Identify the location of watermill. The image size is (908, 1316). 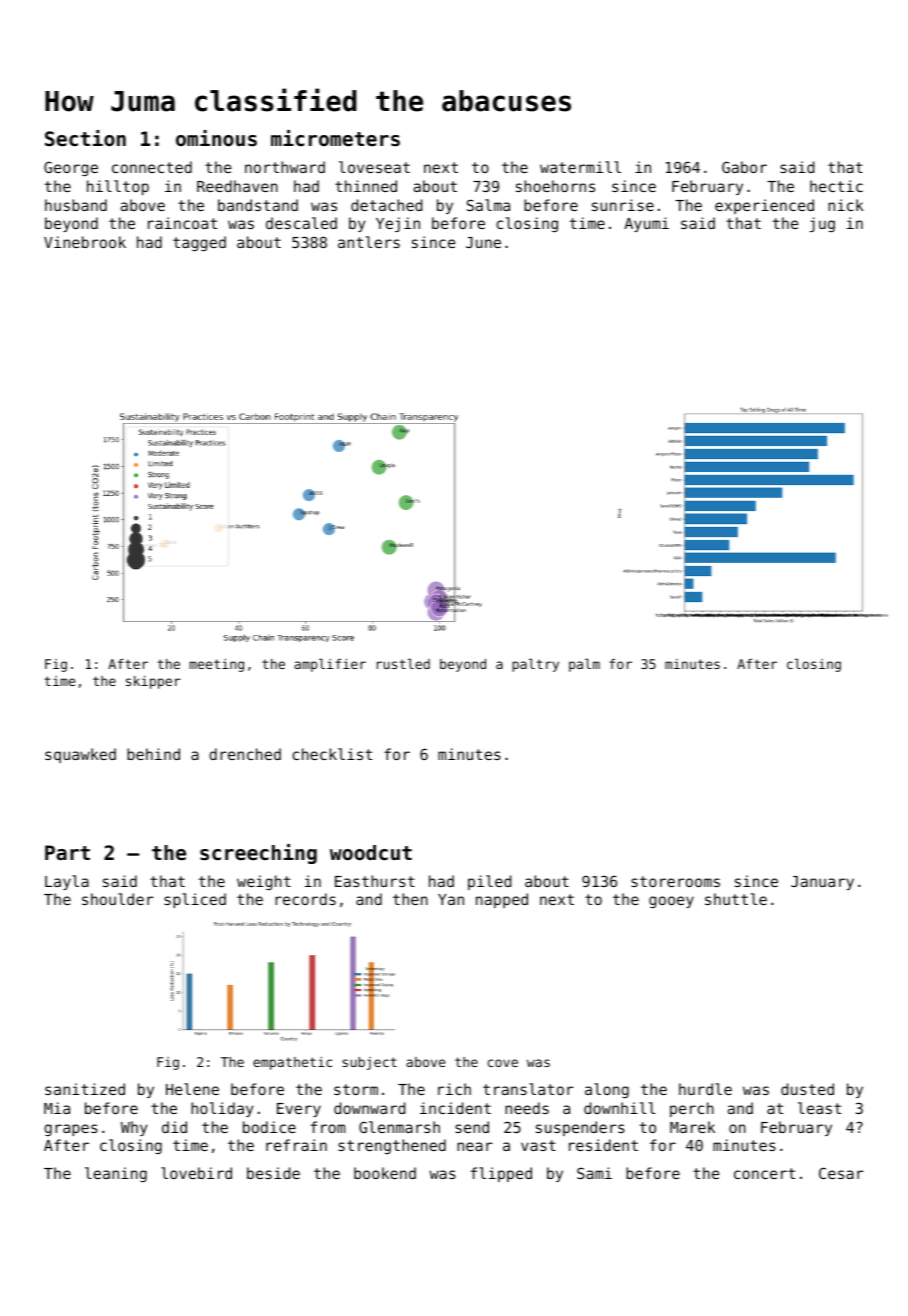
(580, 167).
